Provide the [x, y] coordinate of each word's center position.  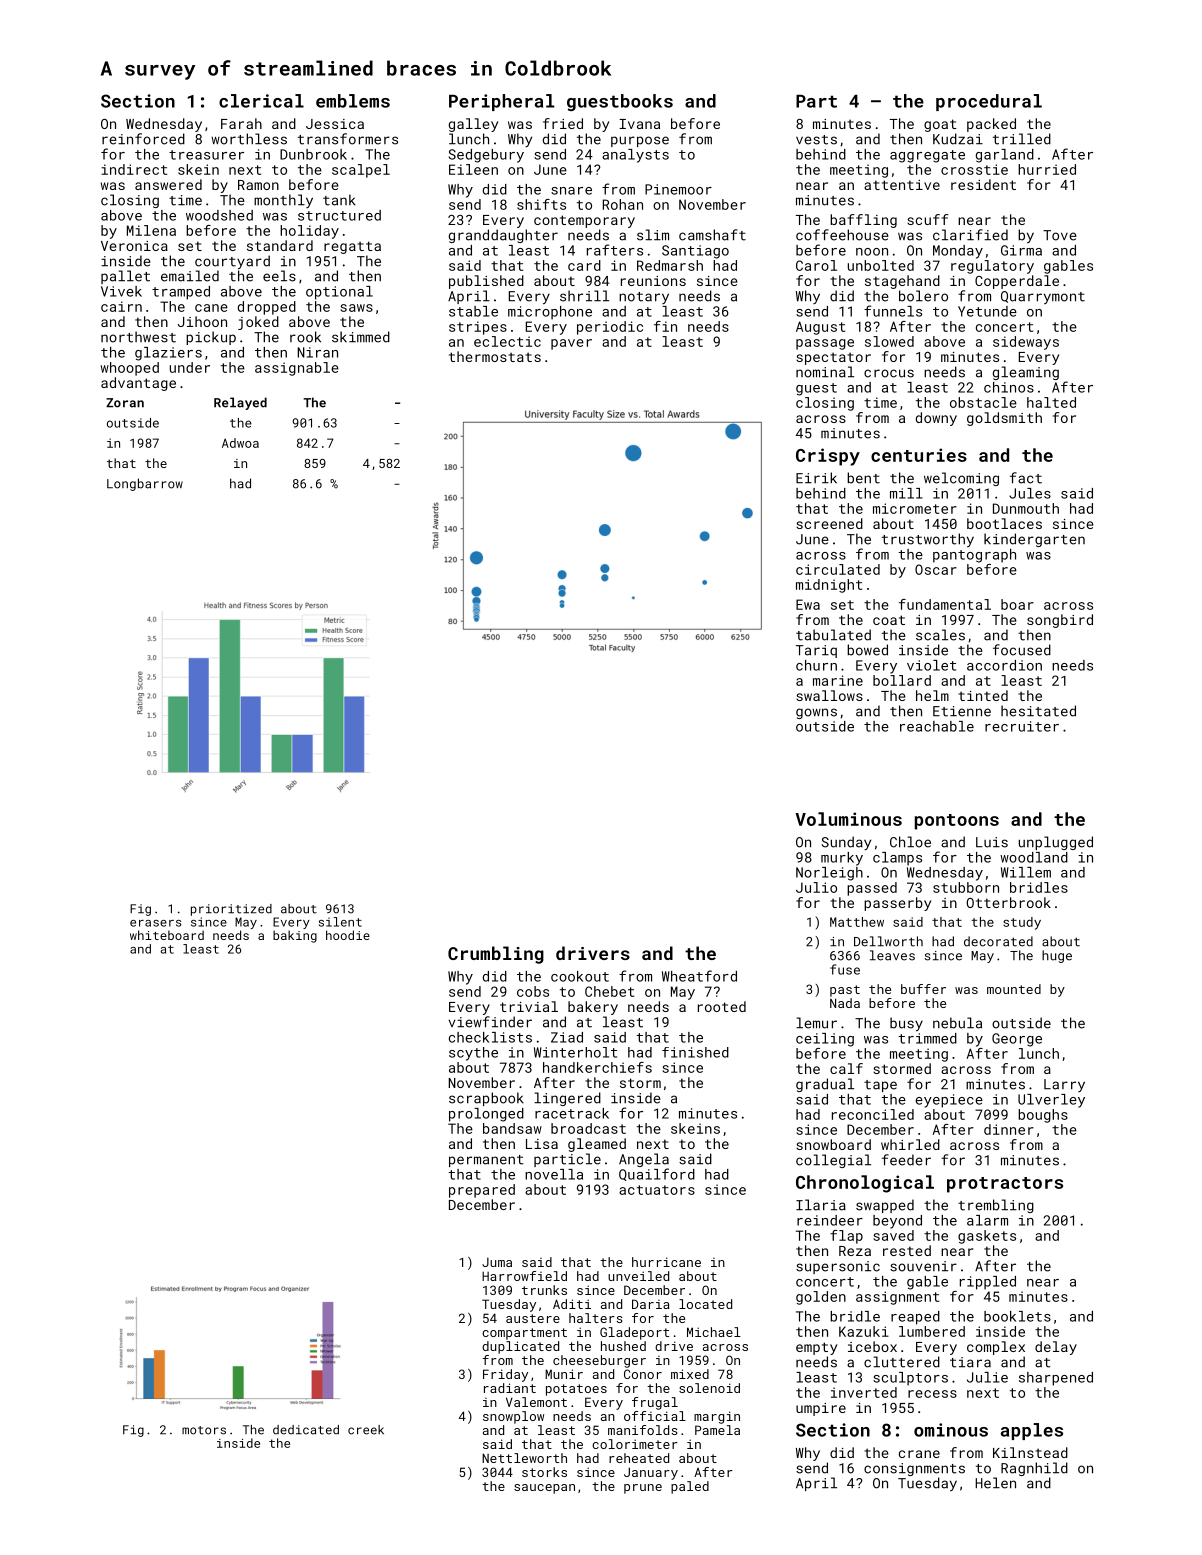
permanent [486, 1161]
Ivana [639, 124]
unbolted [881, 265]
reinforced [143, 139]
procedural [989, 102]
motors [204, 1430]
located [705, 1304]
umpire [821, 1409]
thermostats [495, 356]
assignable [297, 369]
